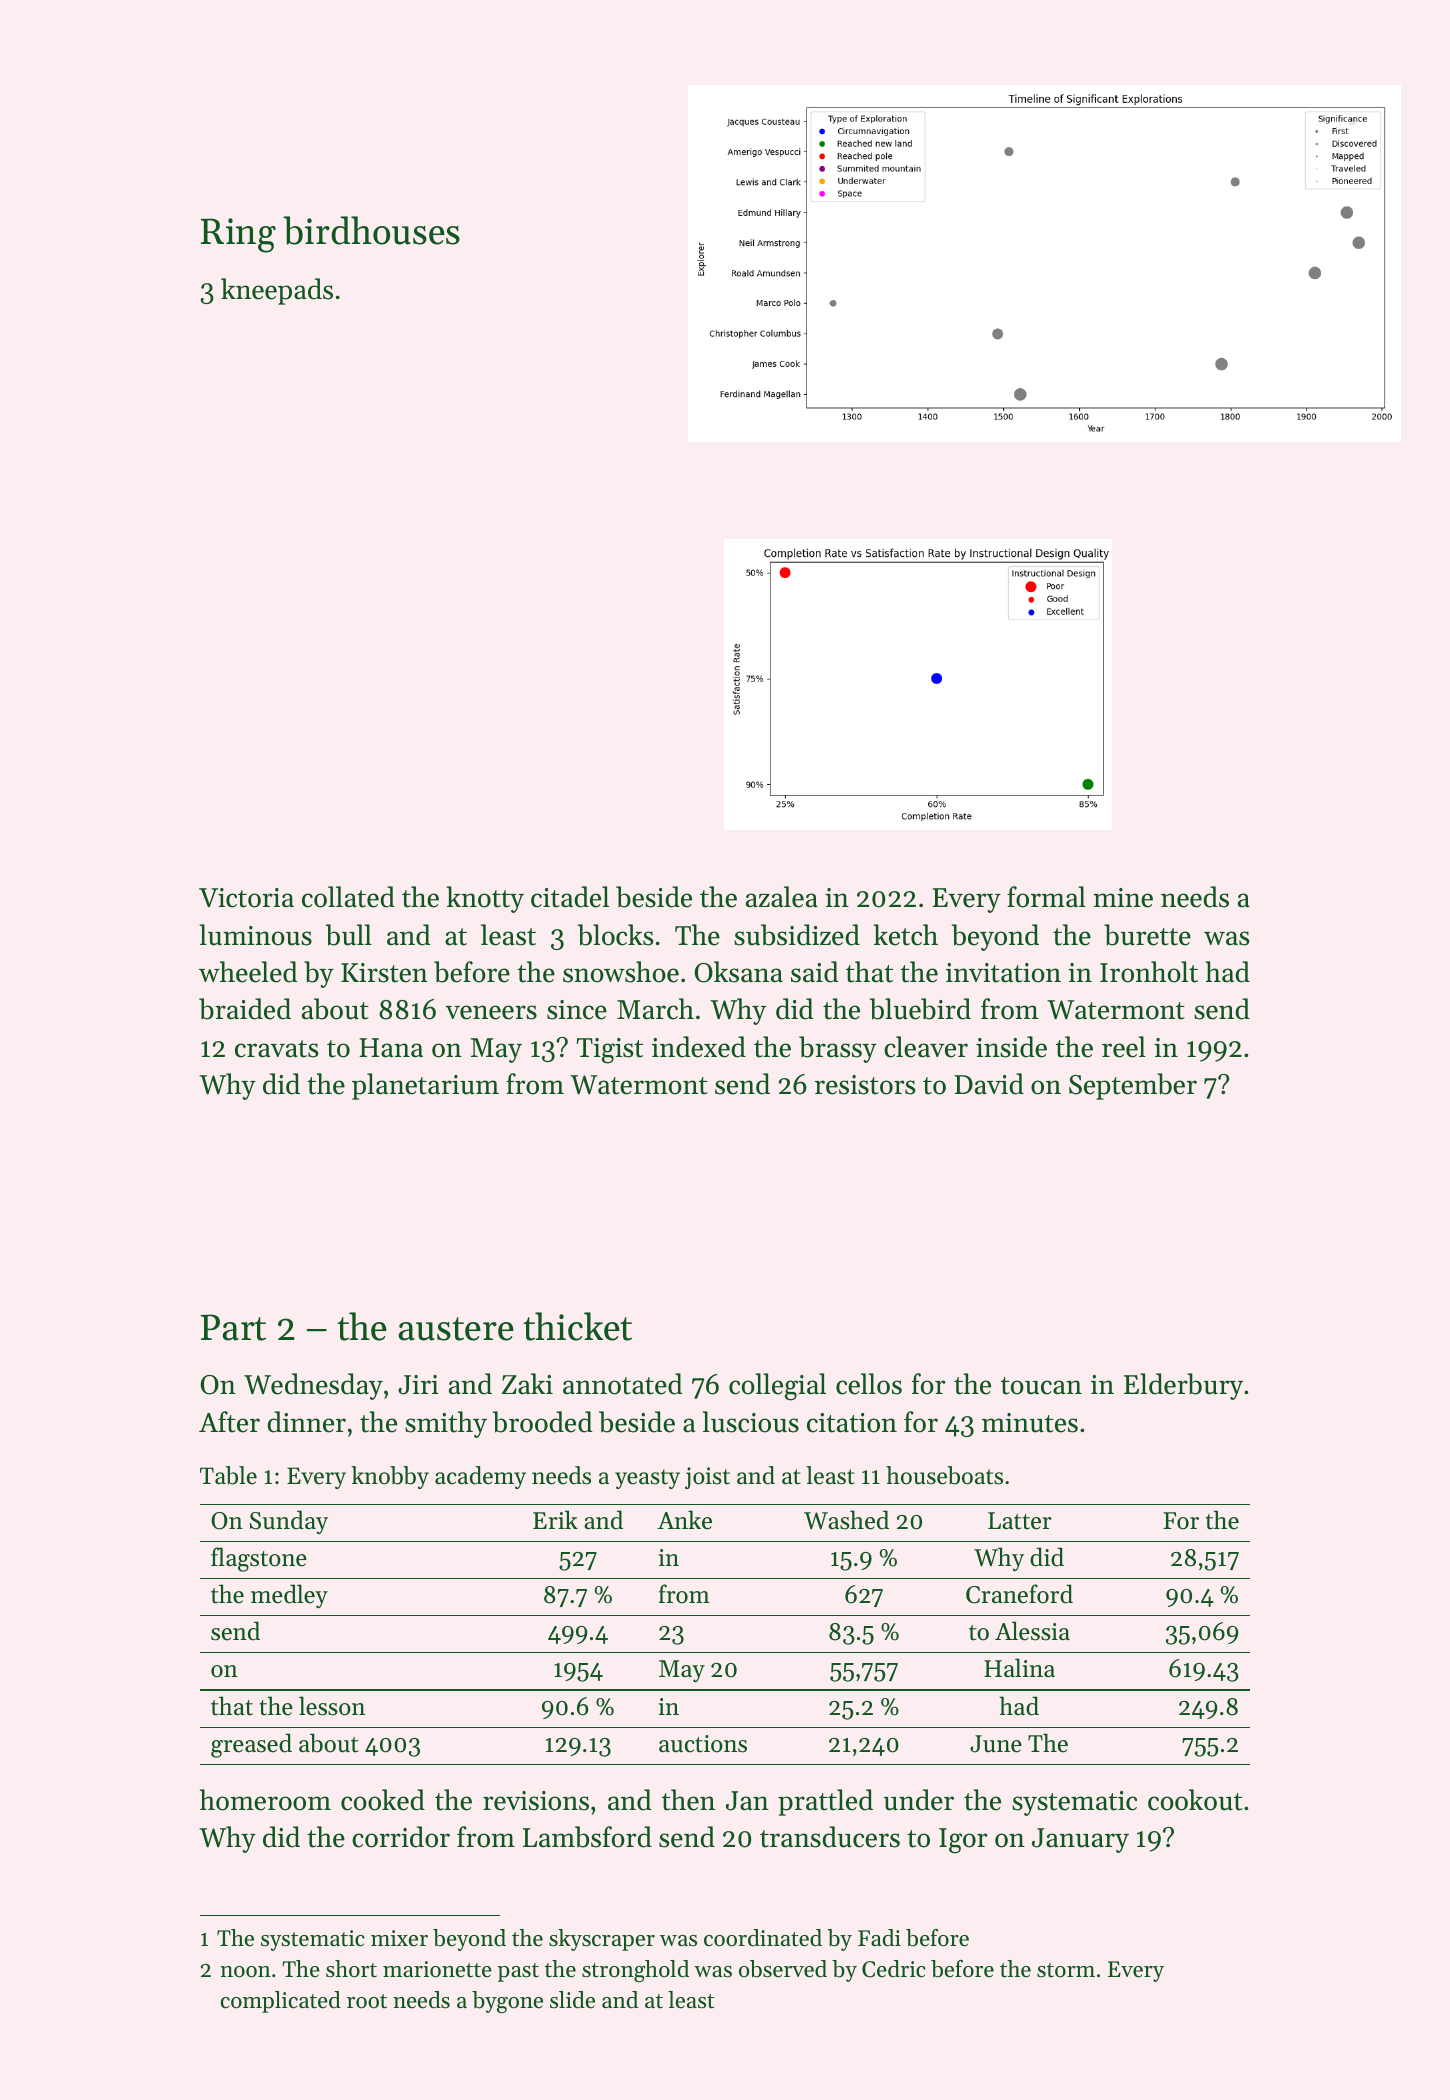 The height and width of the image is (2100, 1450). I want to click on veneers, so click(491, 1012).
